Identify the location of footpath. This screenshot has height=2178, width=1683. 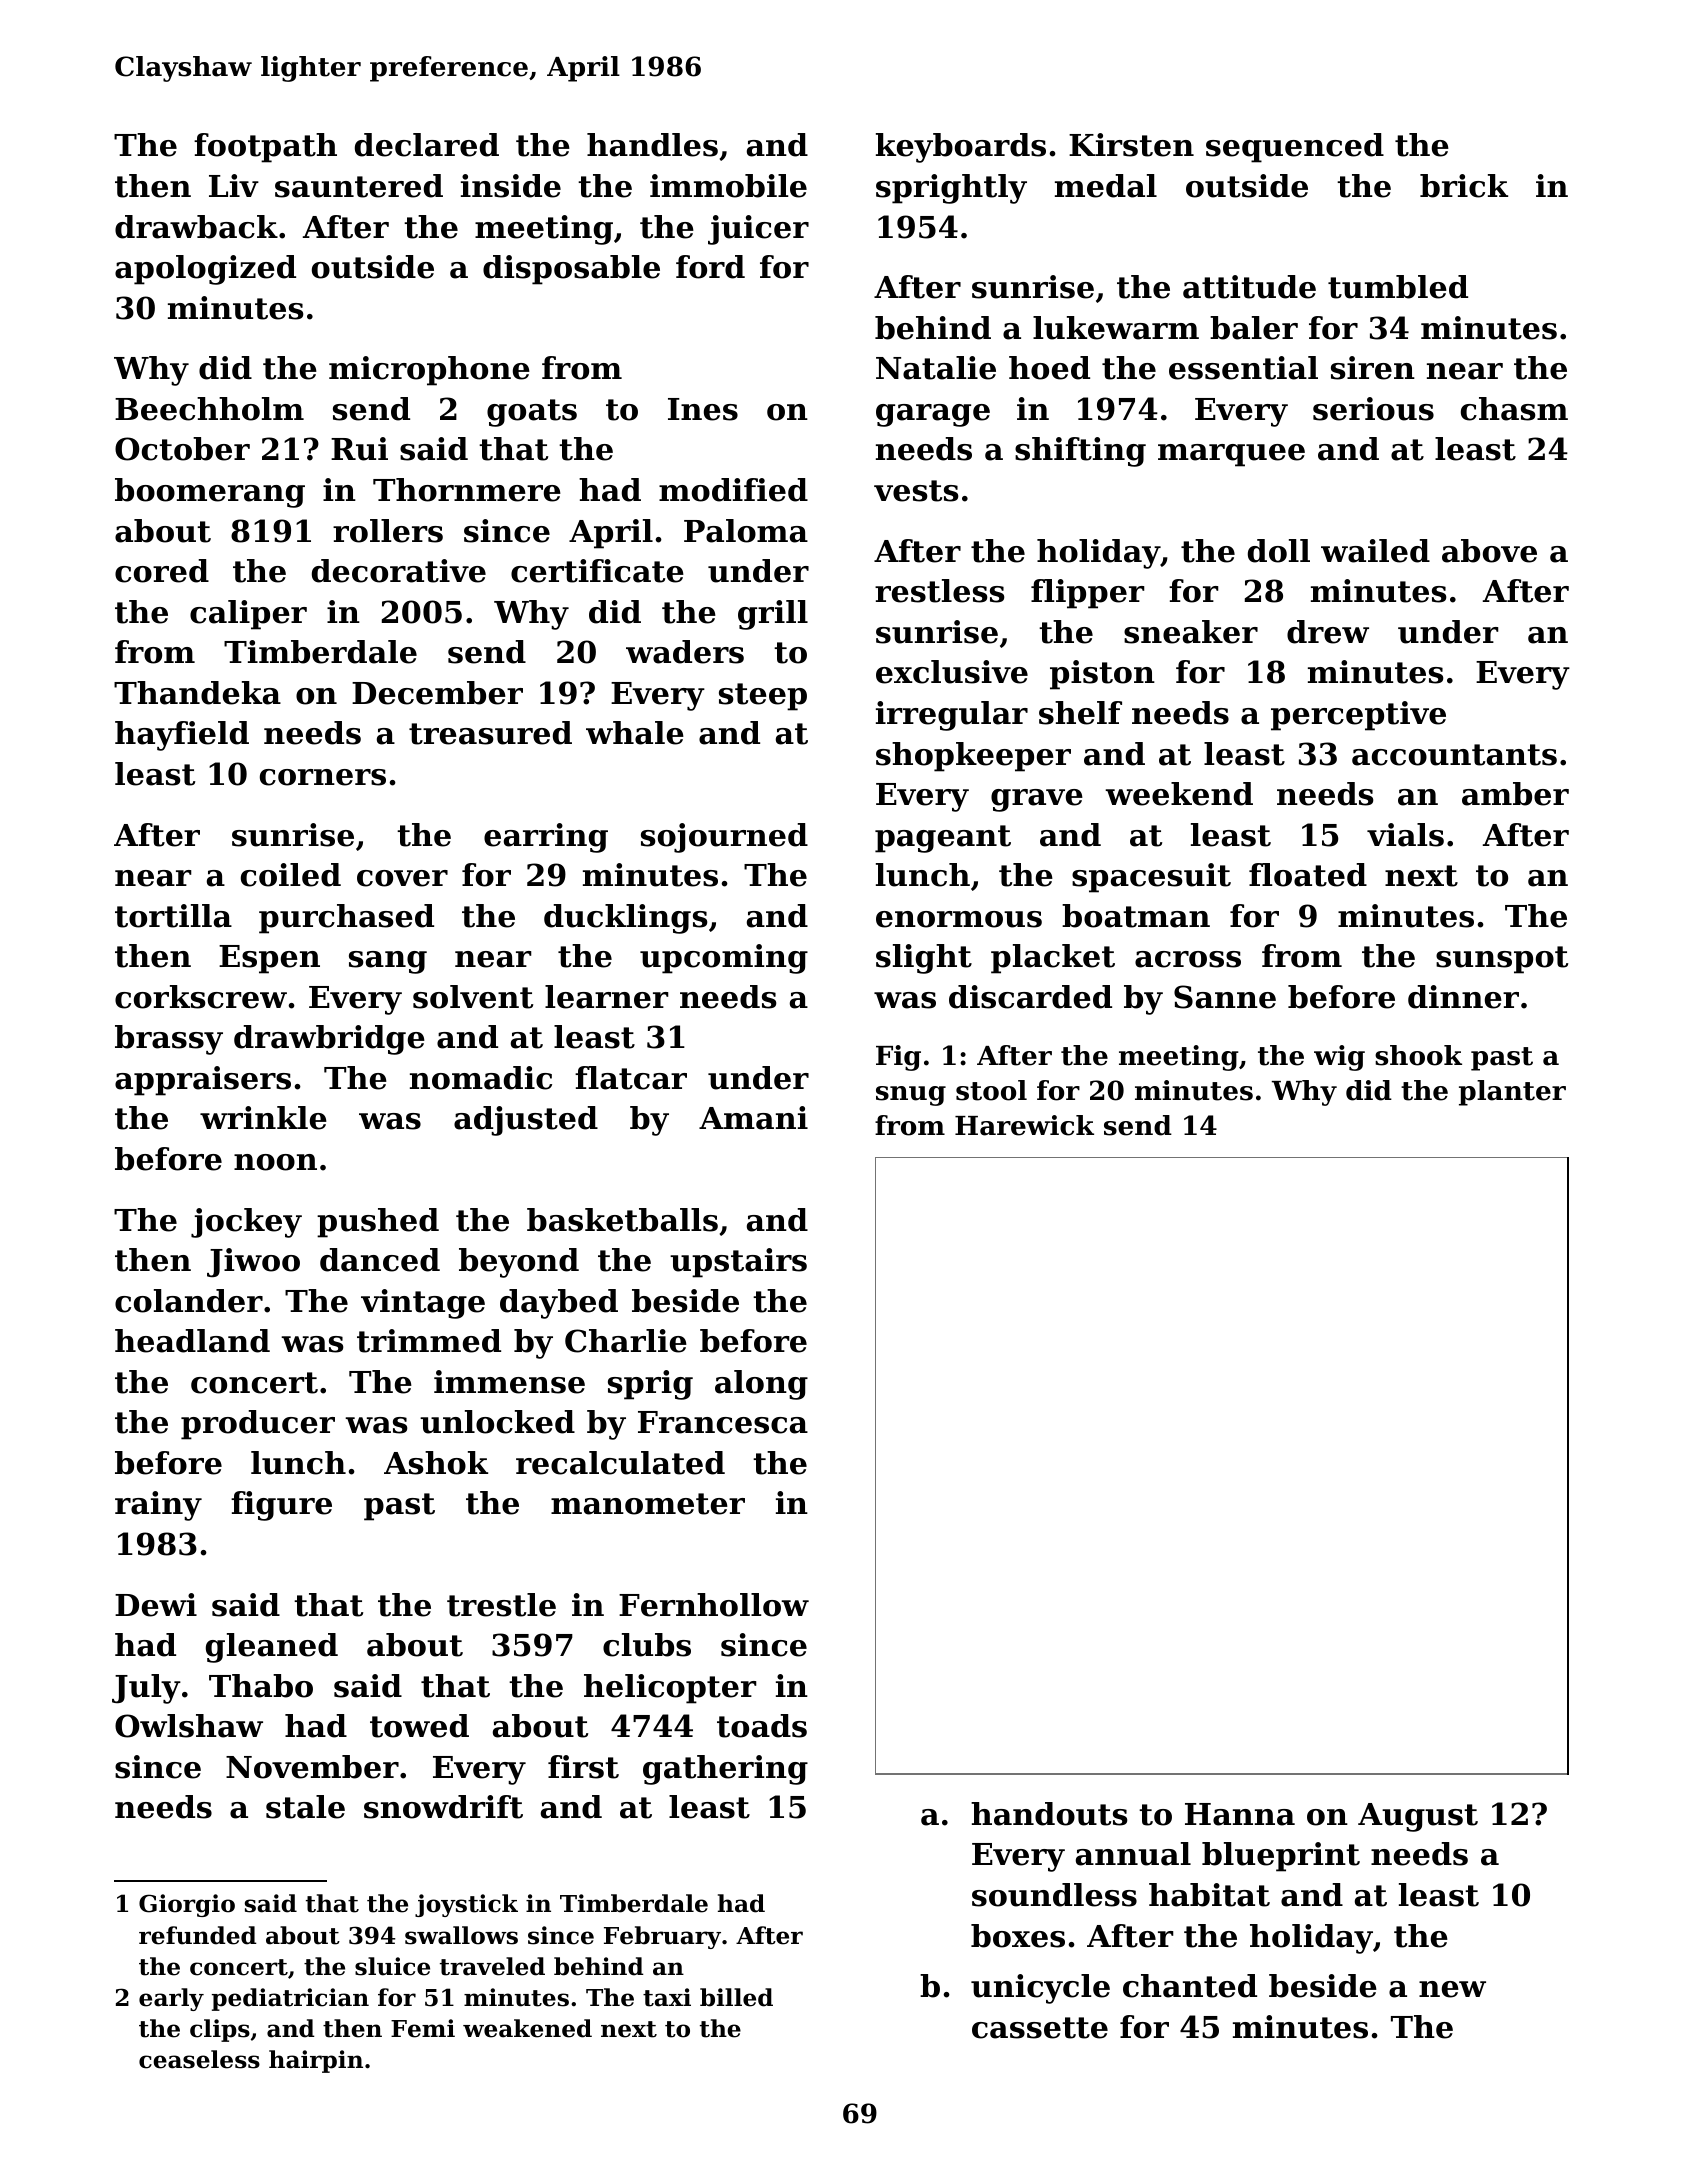
(265, 148).
